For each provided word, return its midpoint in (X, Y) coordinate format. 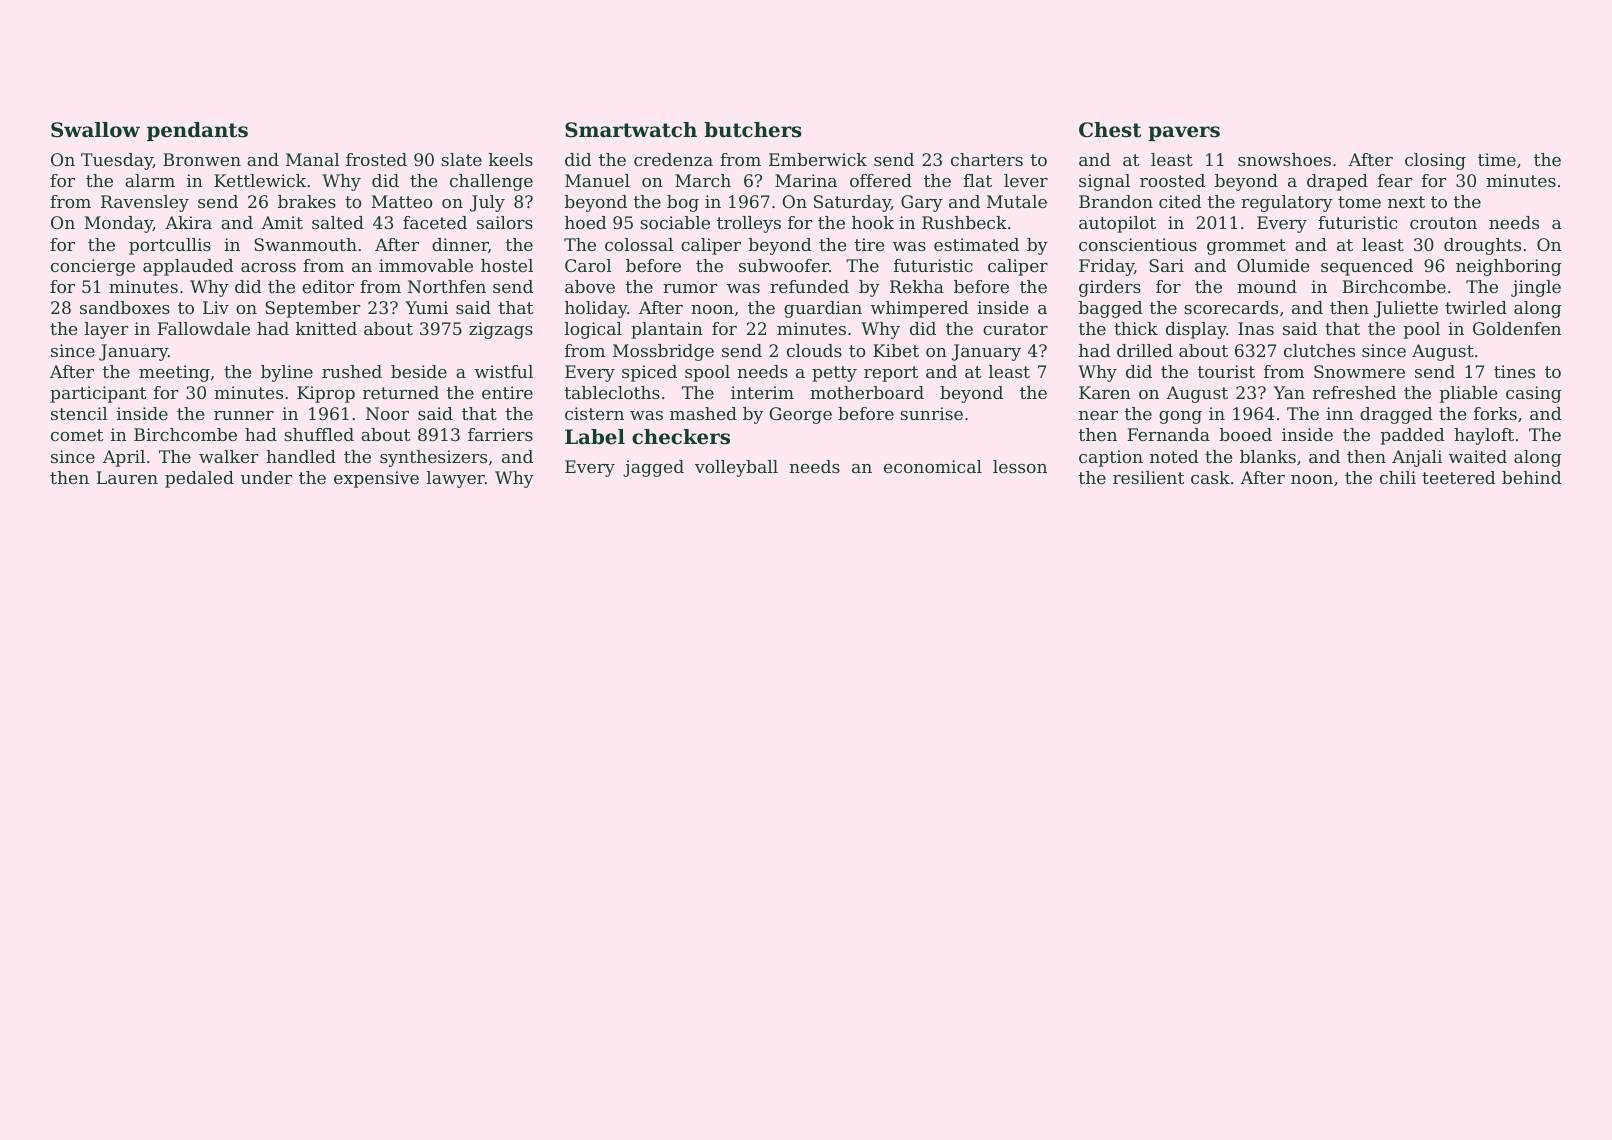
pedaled (199, 479)
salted (338, 222)
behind (1532, 477)
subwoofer (784, 265)
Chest (1110, 130)
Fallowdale (203, 328)
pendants (197, 131)
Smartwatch (631, 130)
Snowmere (1359, 371)
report (891, 374)
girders (1110, 288)
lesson (1020, 466)
